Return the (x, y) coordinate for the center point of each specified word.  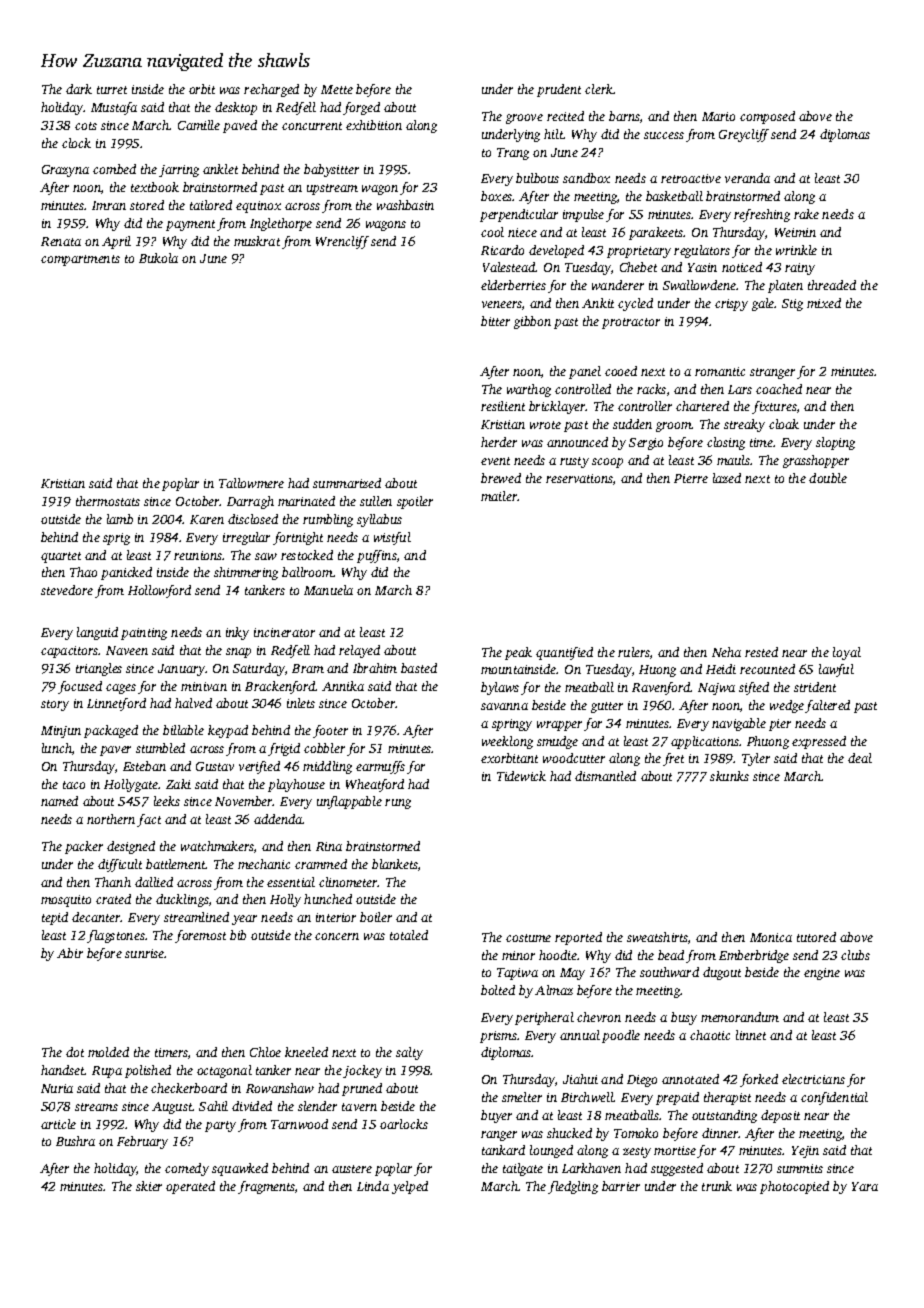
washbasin (405, 205)
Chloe (265, 1052)
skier (149, 1186)
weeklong (507, 742)
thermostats (108, 501)
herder (499, 442)
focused (80, 687)
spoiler (415, 502)
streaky (744, 425)
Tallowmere (251, 483)
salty (409, 1053)
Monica (771, 937)
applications (705, 742)
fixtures (774, 407)
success (664, 135)
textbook (155, 187)
